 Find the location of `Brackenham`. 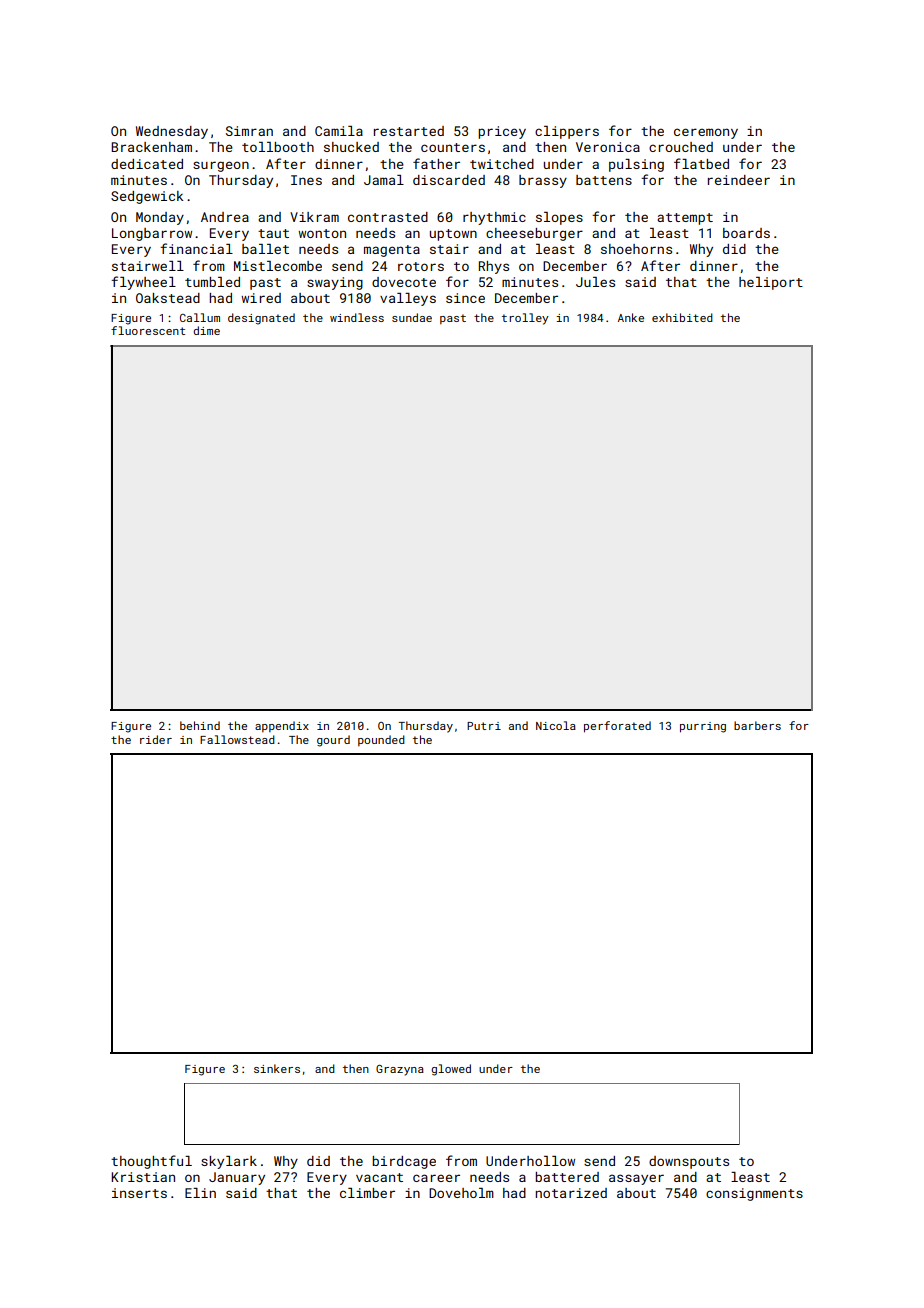

Brackenham is located at coordinates (151, 147).
